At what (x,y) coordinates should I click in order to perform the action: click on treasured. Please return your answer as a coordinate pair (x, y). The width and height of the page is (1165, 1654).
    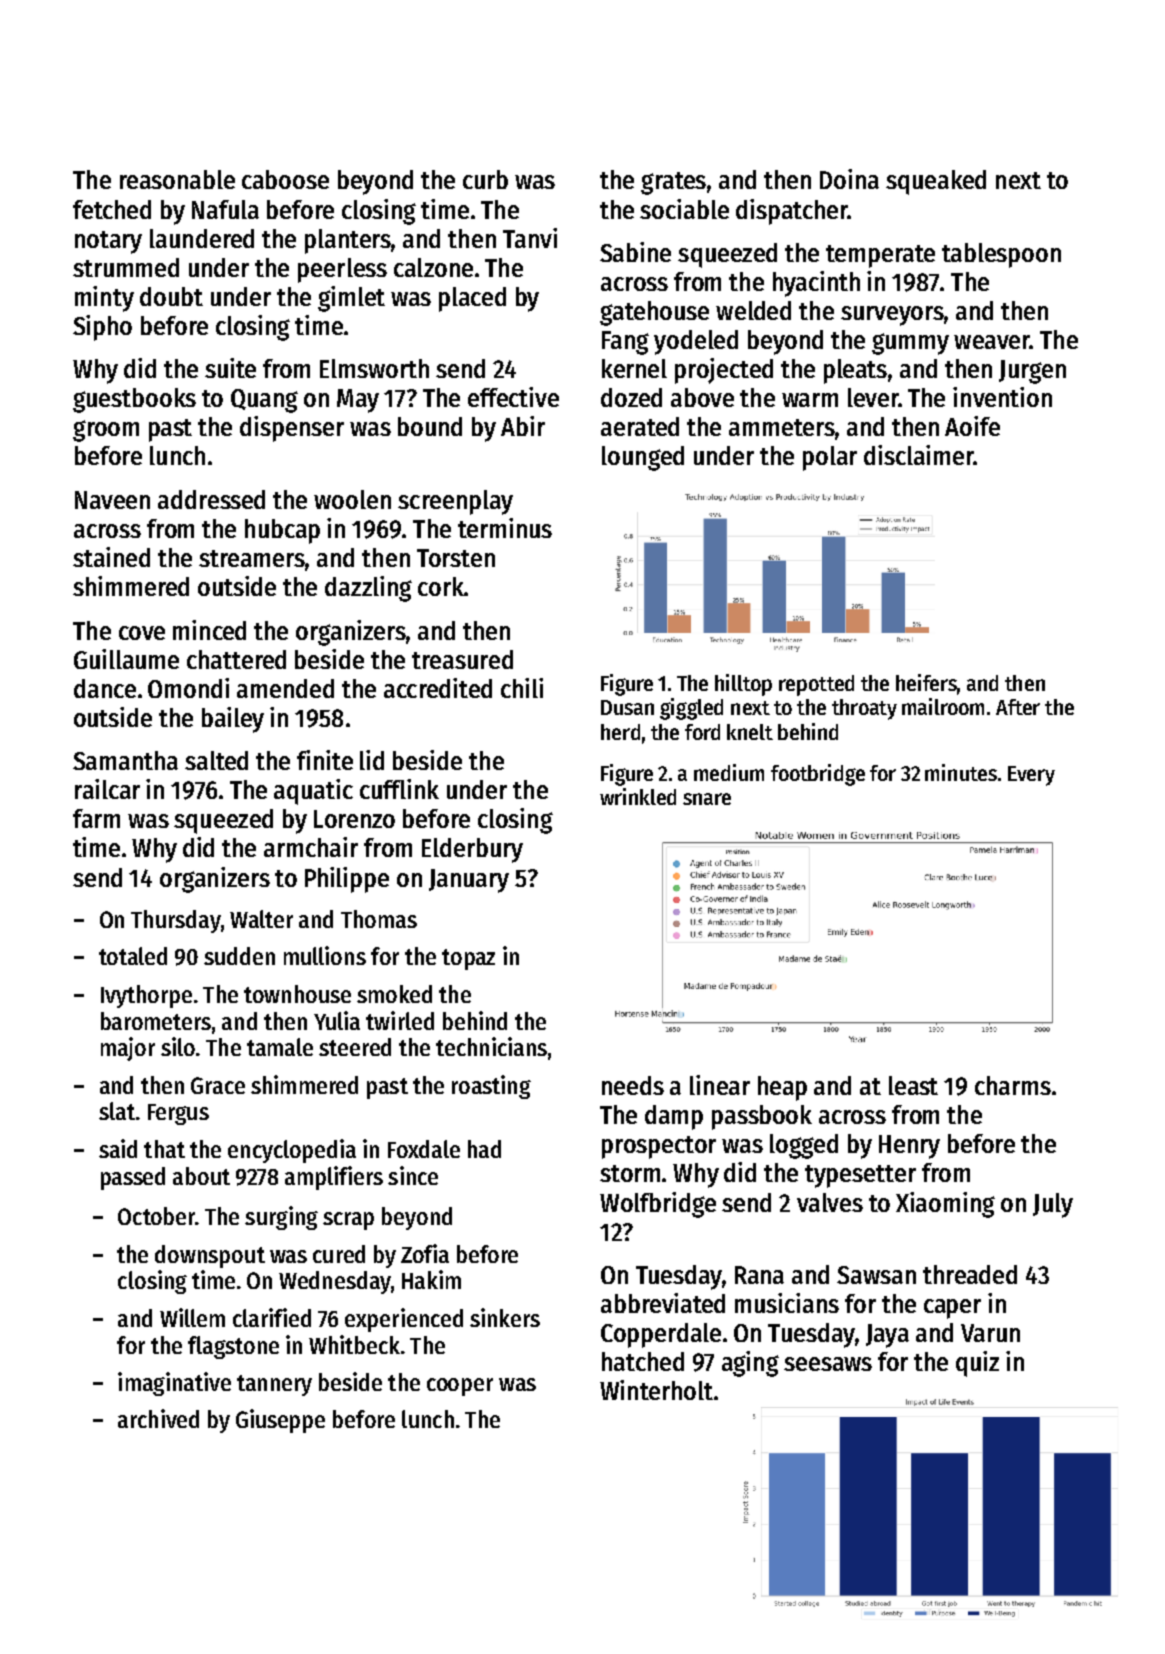
    Looking at the image, I should click on (462, 659).
